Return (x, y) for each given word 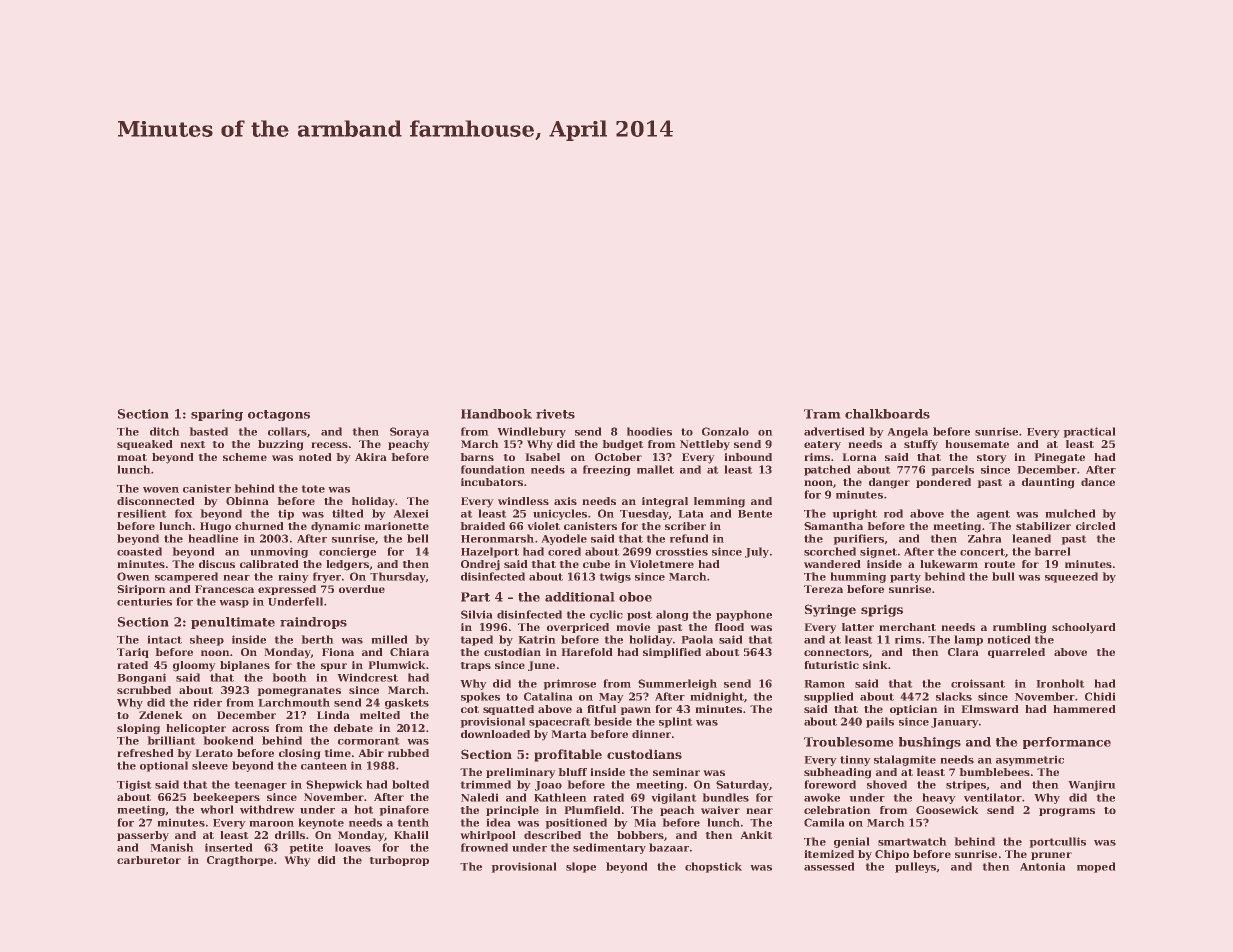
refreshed (145, 753)
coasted (139, 551)
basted (208, 431)
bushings (930, 743)
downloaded (495, 734)
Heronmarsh (497, 538)
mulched (1070, 513)
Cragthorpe (240, 861)
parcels (952, 470)
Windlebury (531, 432)
